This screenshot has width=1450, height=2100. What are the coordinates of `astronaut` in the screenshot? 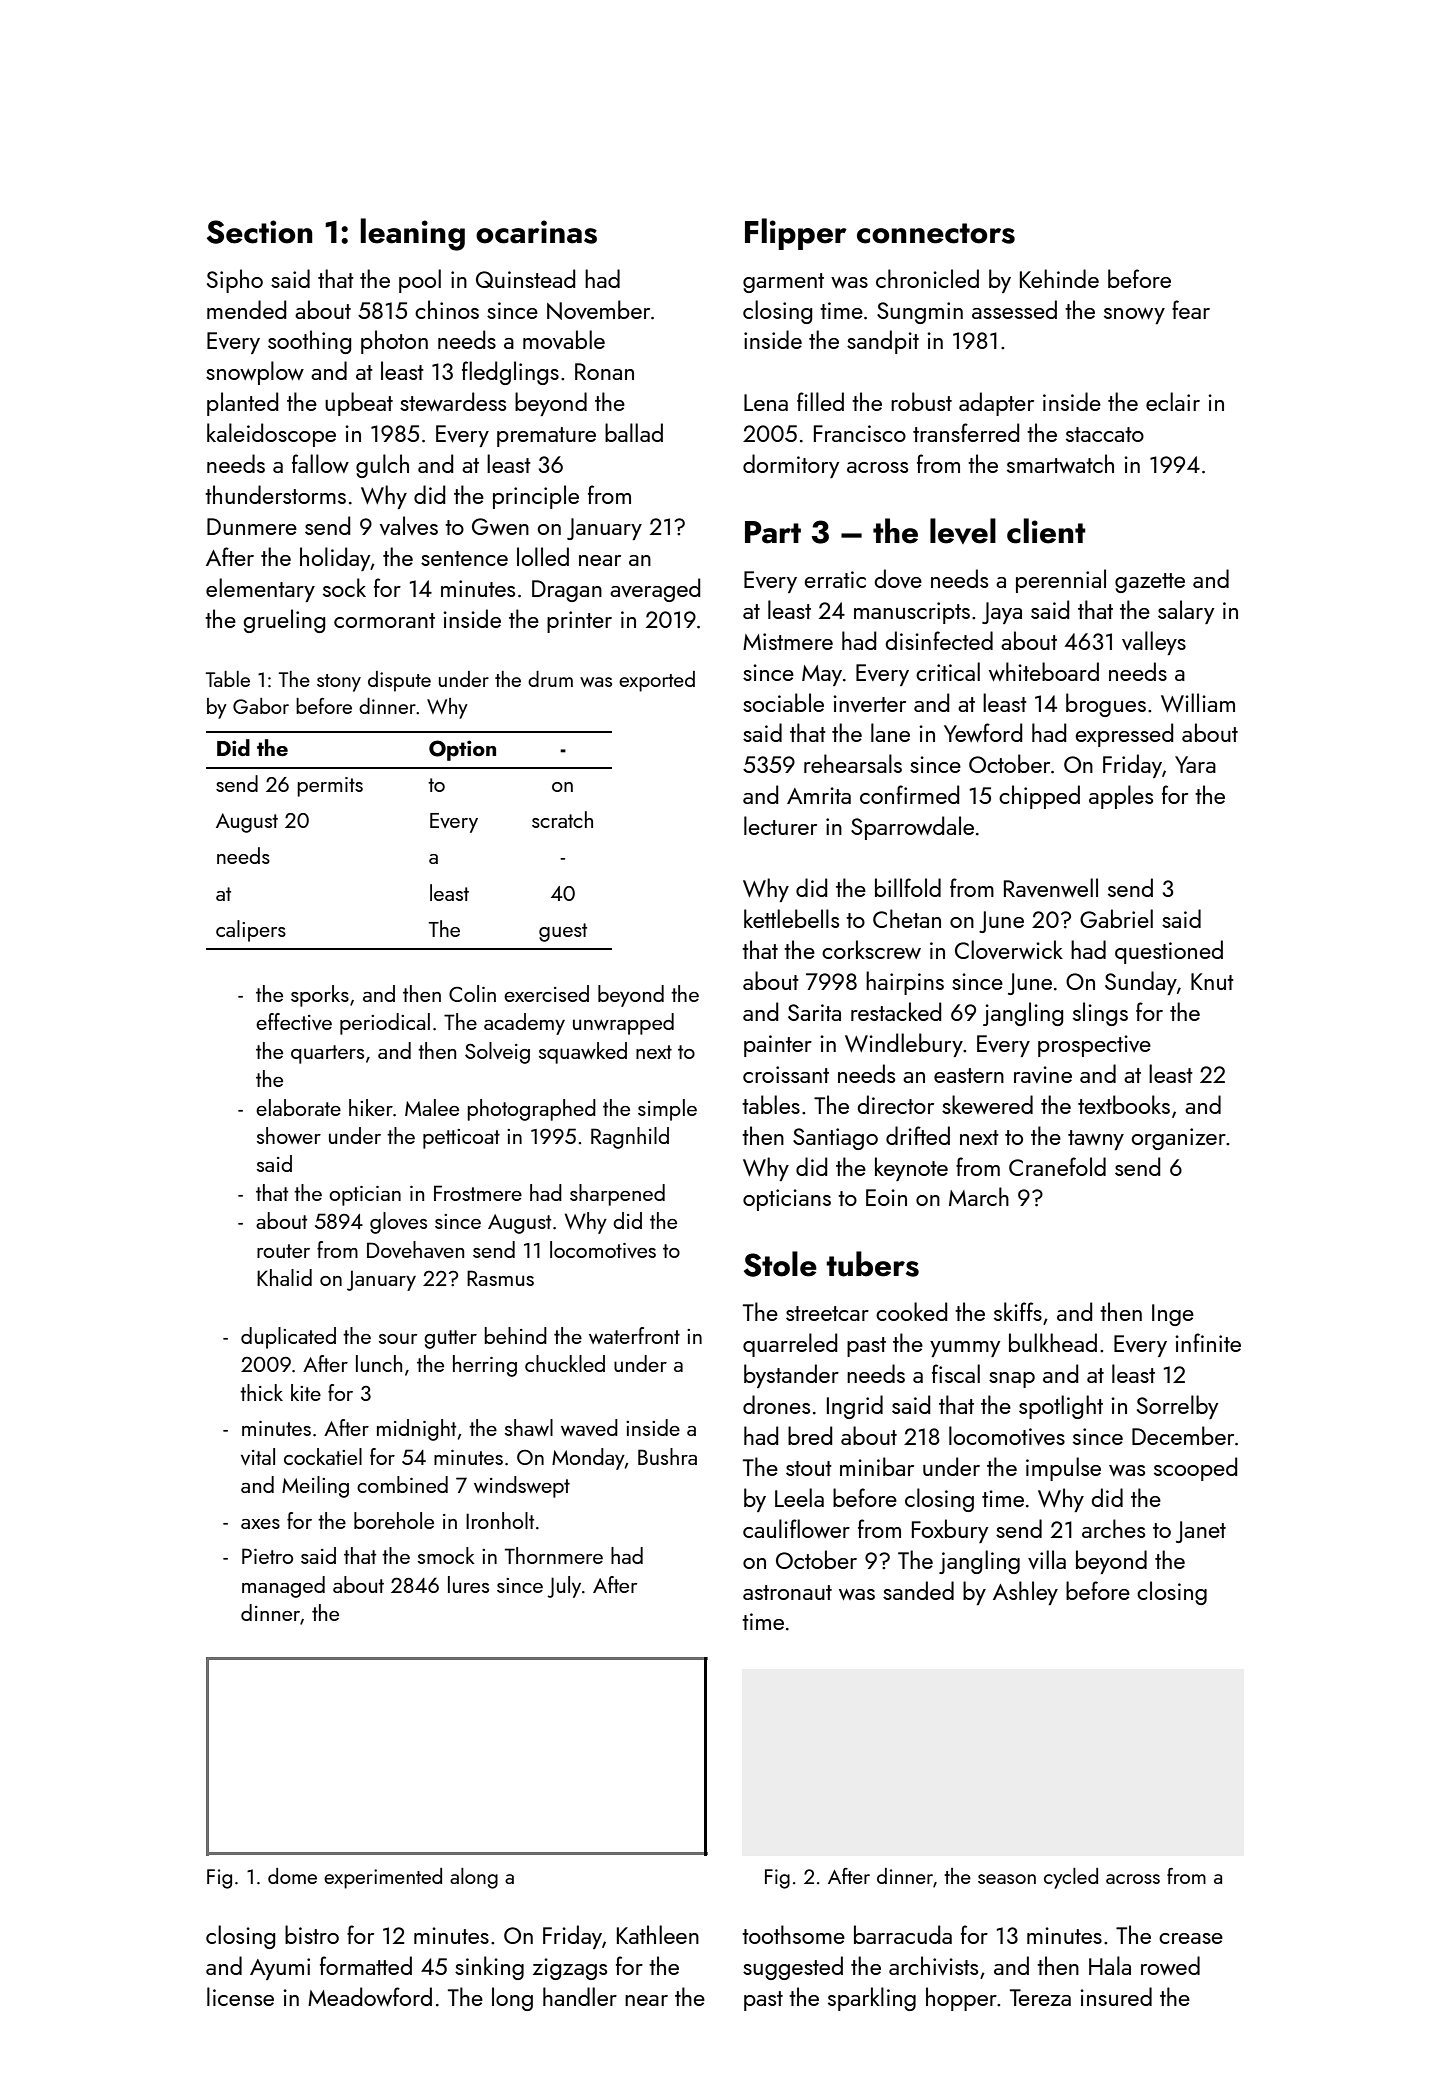 It's located at (787, 1592).
